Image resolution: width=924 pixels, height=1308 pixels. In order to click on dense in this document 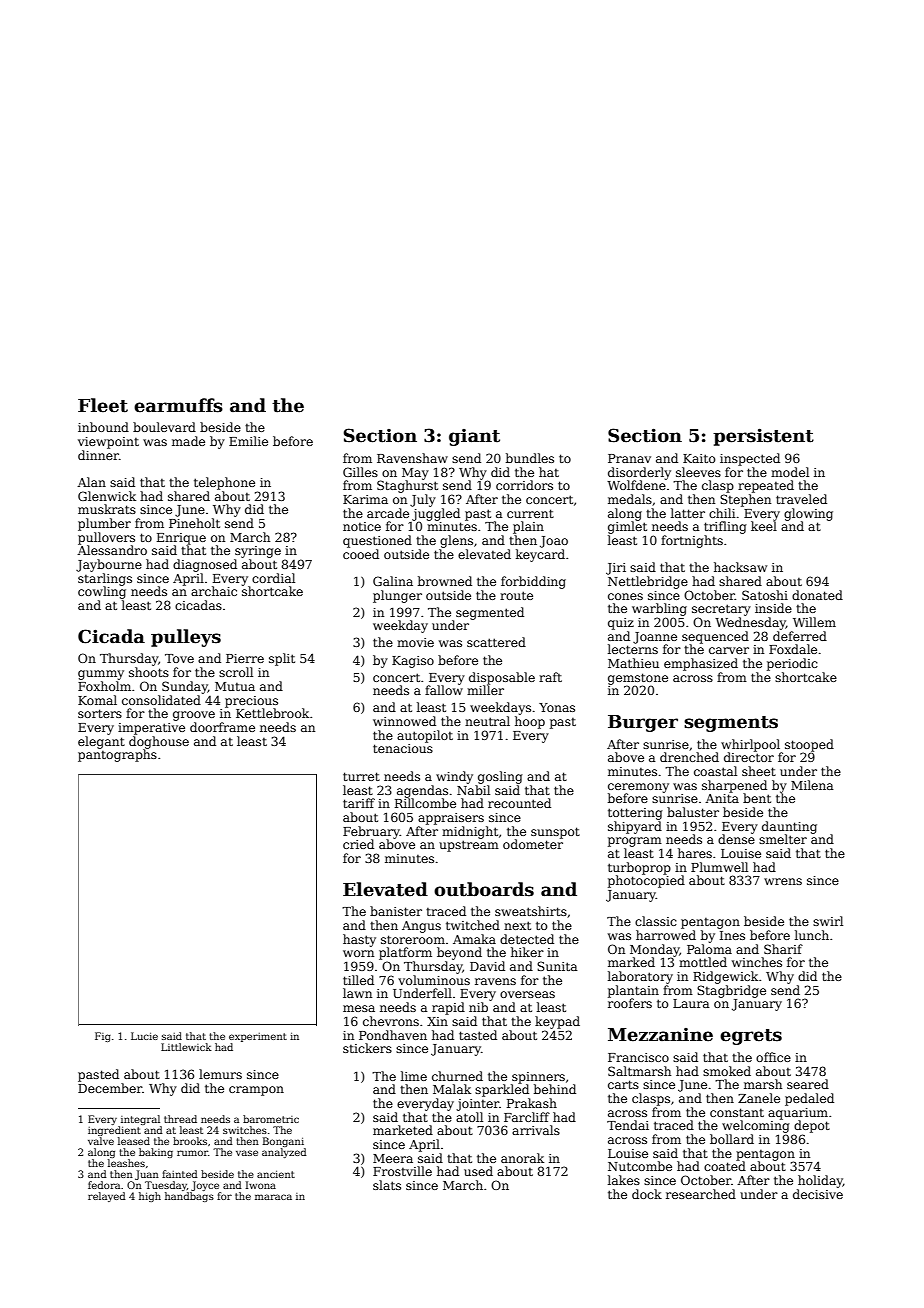, I will do `click(736, 839)`.
